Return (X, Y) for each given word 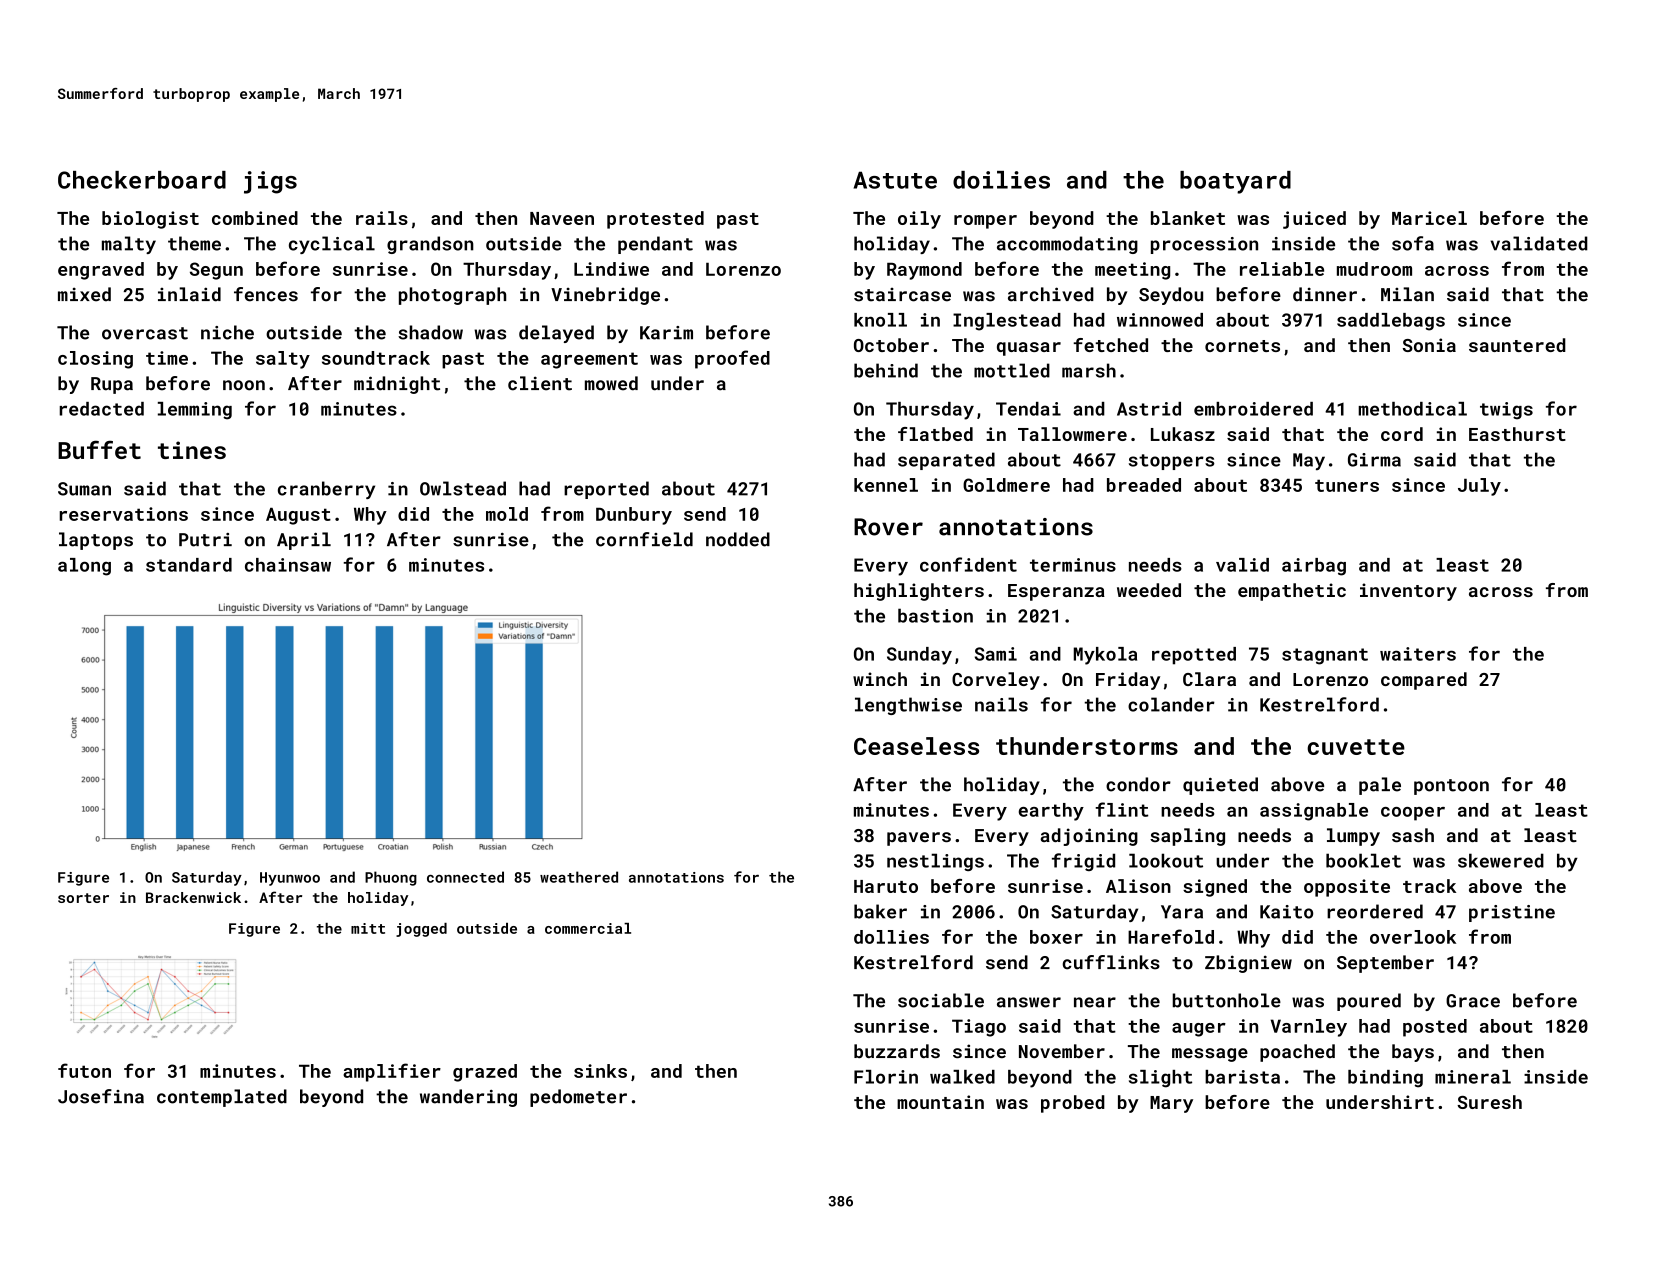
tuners (1347, 485)
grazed (485, 1073)
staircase (902, 295)
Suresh (1489, 1102)
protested (655, 220)
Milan (1407, 294)
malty (129, 245)
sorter (83, 898)
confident (968, 564)
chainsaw (288, 565)
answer (1029, 1002)
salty (283, 360)
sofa (1413, 243)
